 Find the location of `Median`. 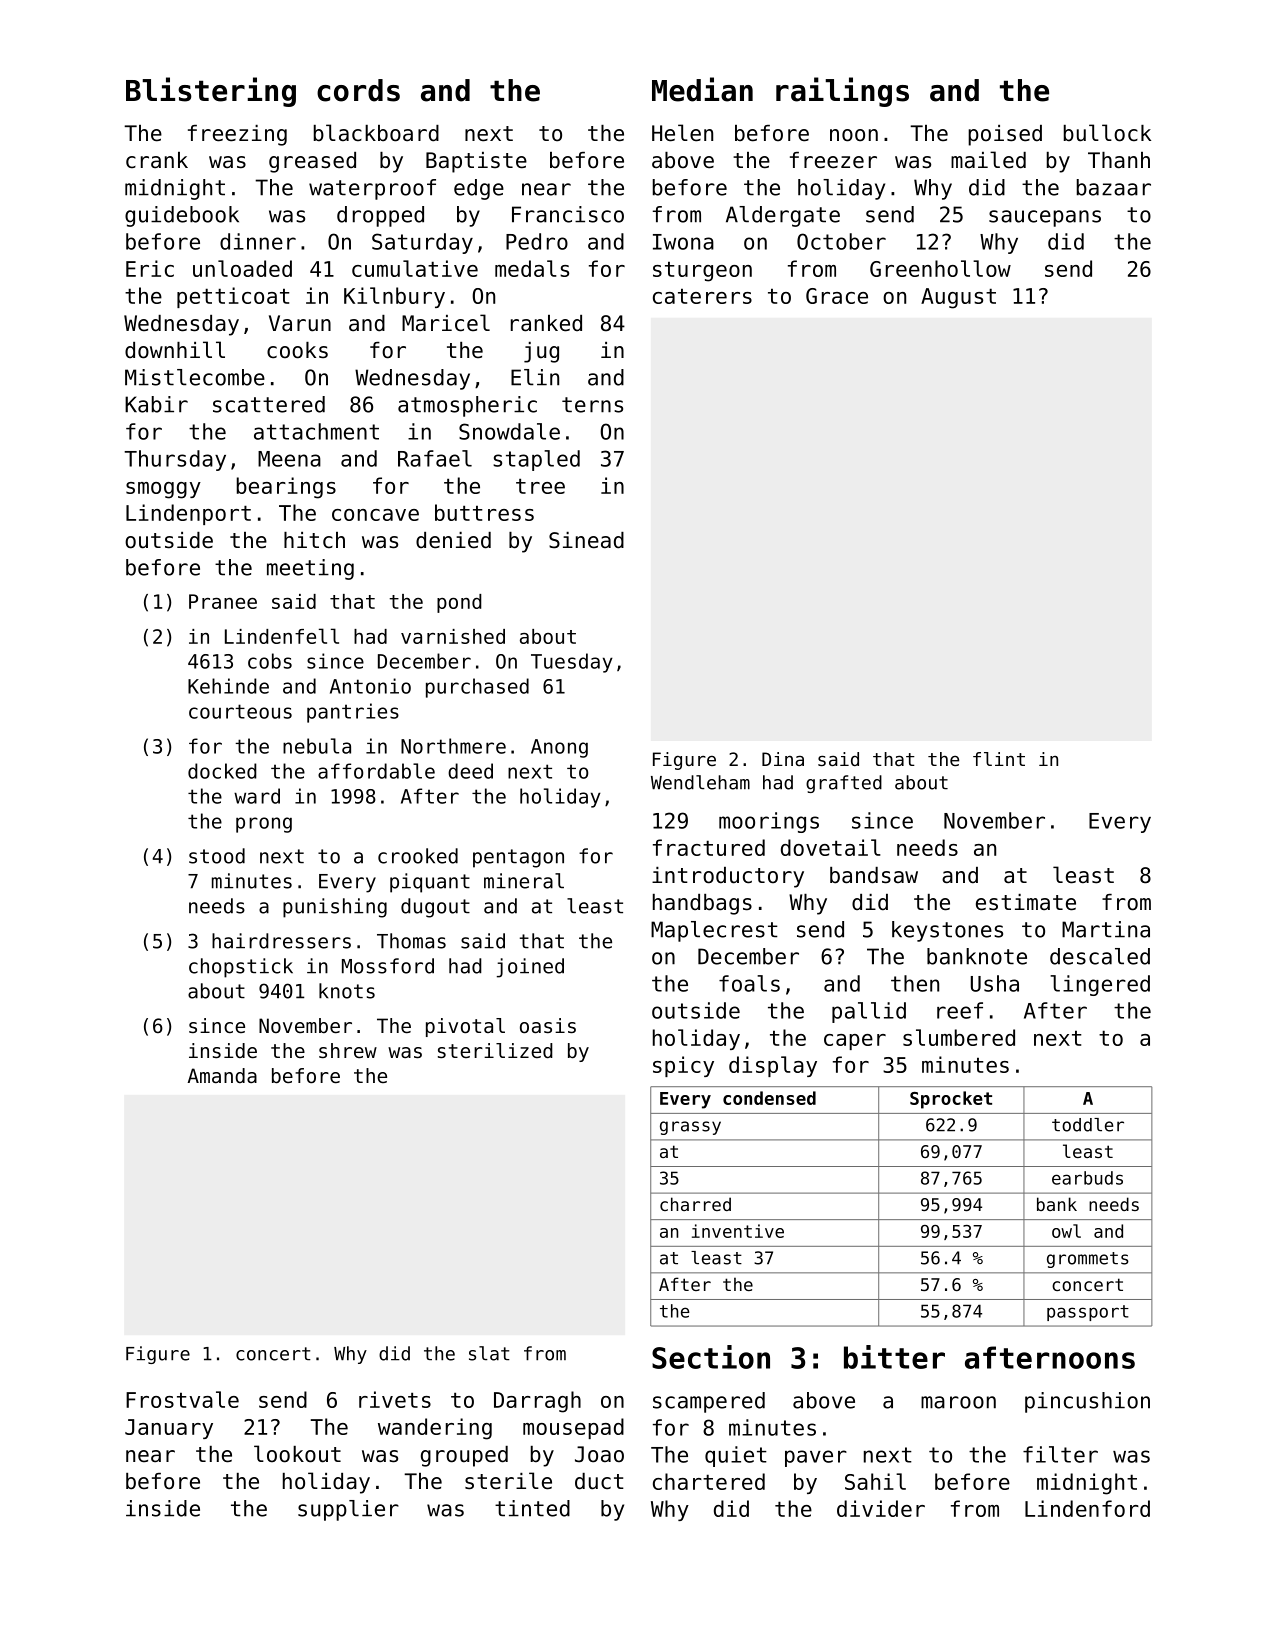

Median is located at coordinates (702, 89).
